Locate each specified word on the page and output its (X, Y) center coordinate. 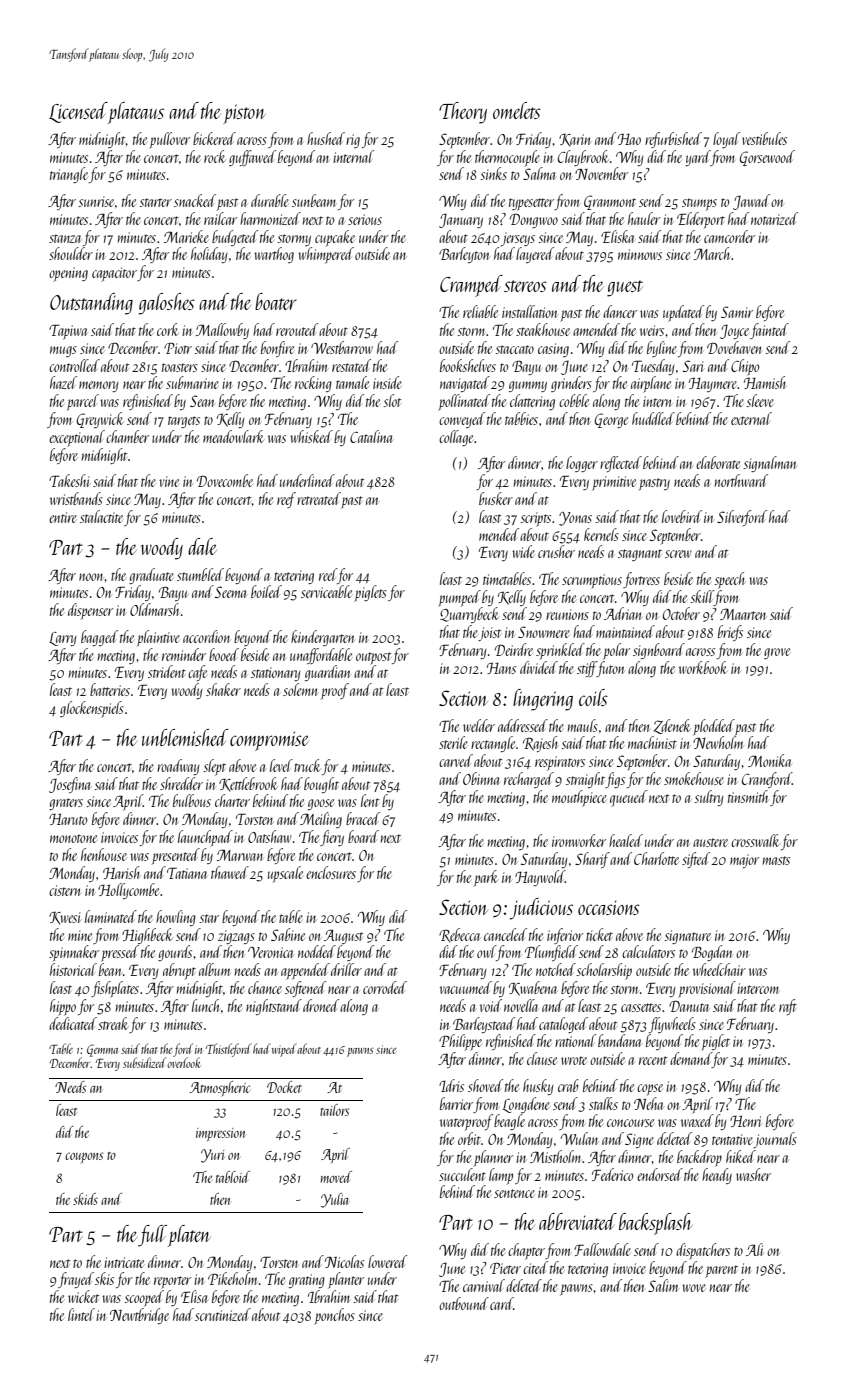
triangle (69, 175)
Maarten (743, 614)
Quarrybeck (469, 615)
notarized (774, 218)
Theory (463, 113)
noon (91, 577)
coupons (84, 1157)
